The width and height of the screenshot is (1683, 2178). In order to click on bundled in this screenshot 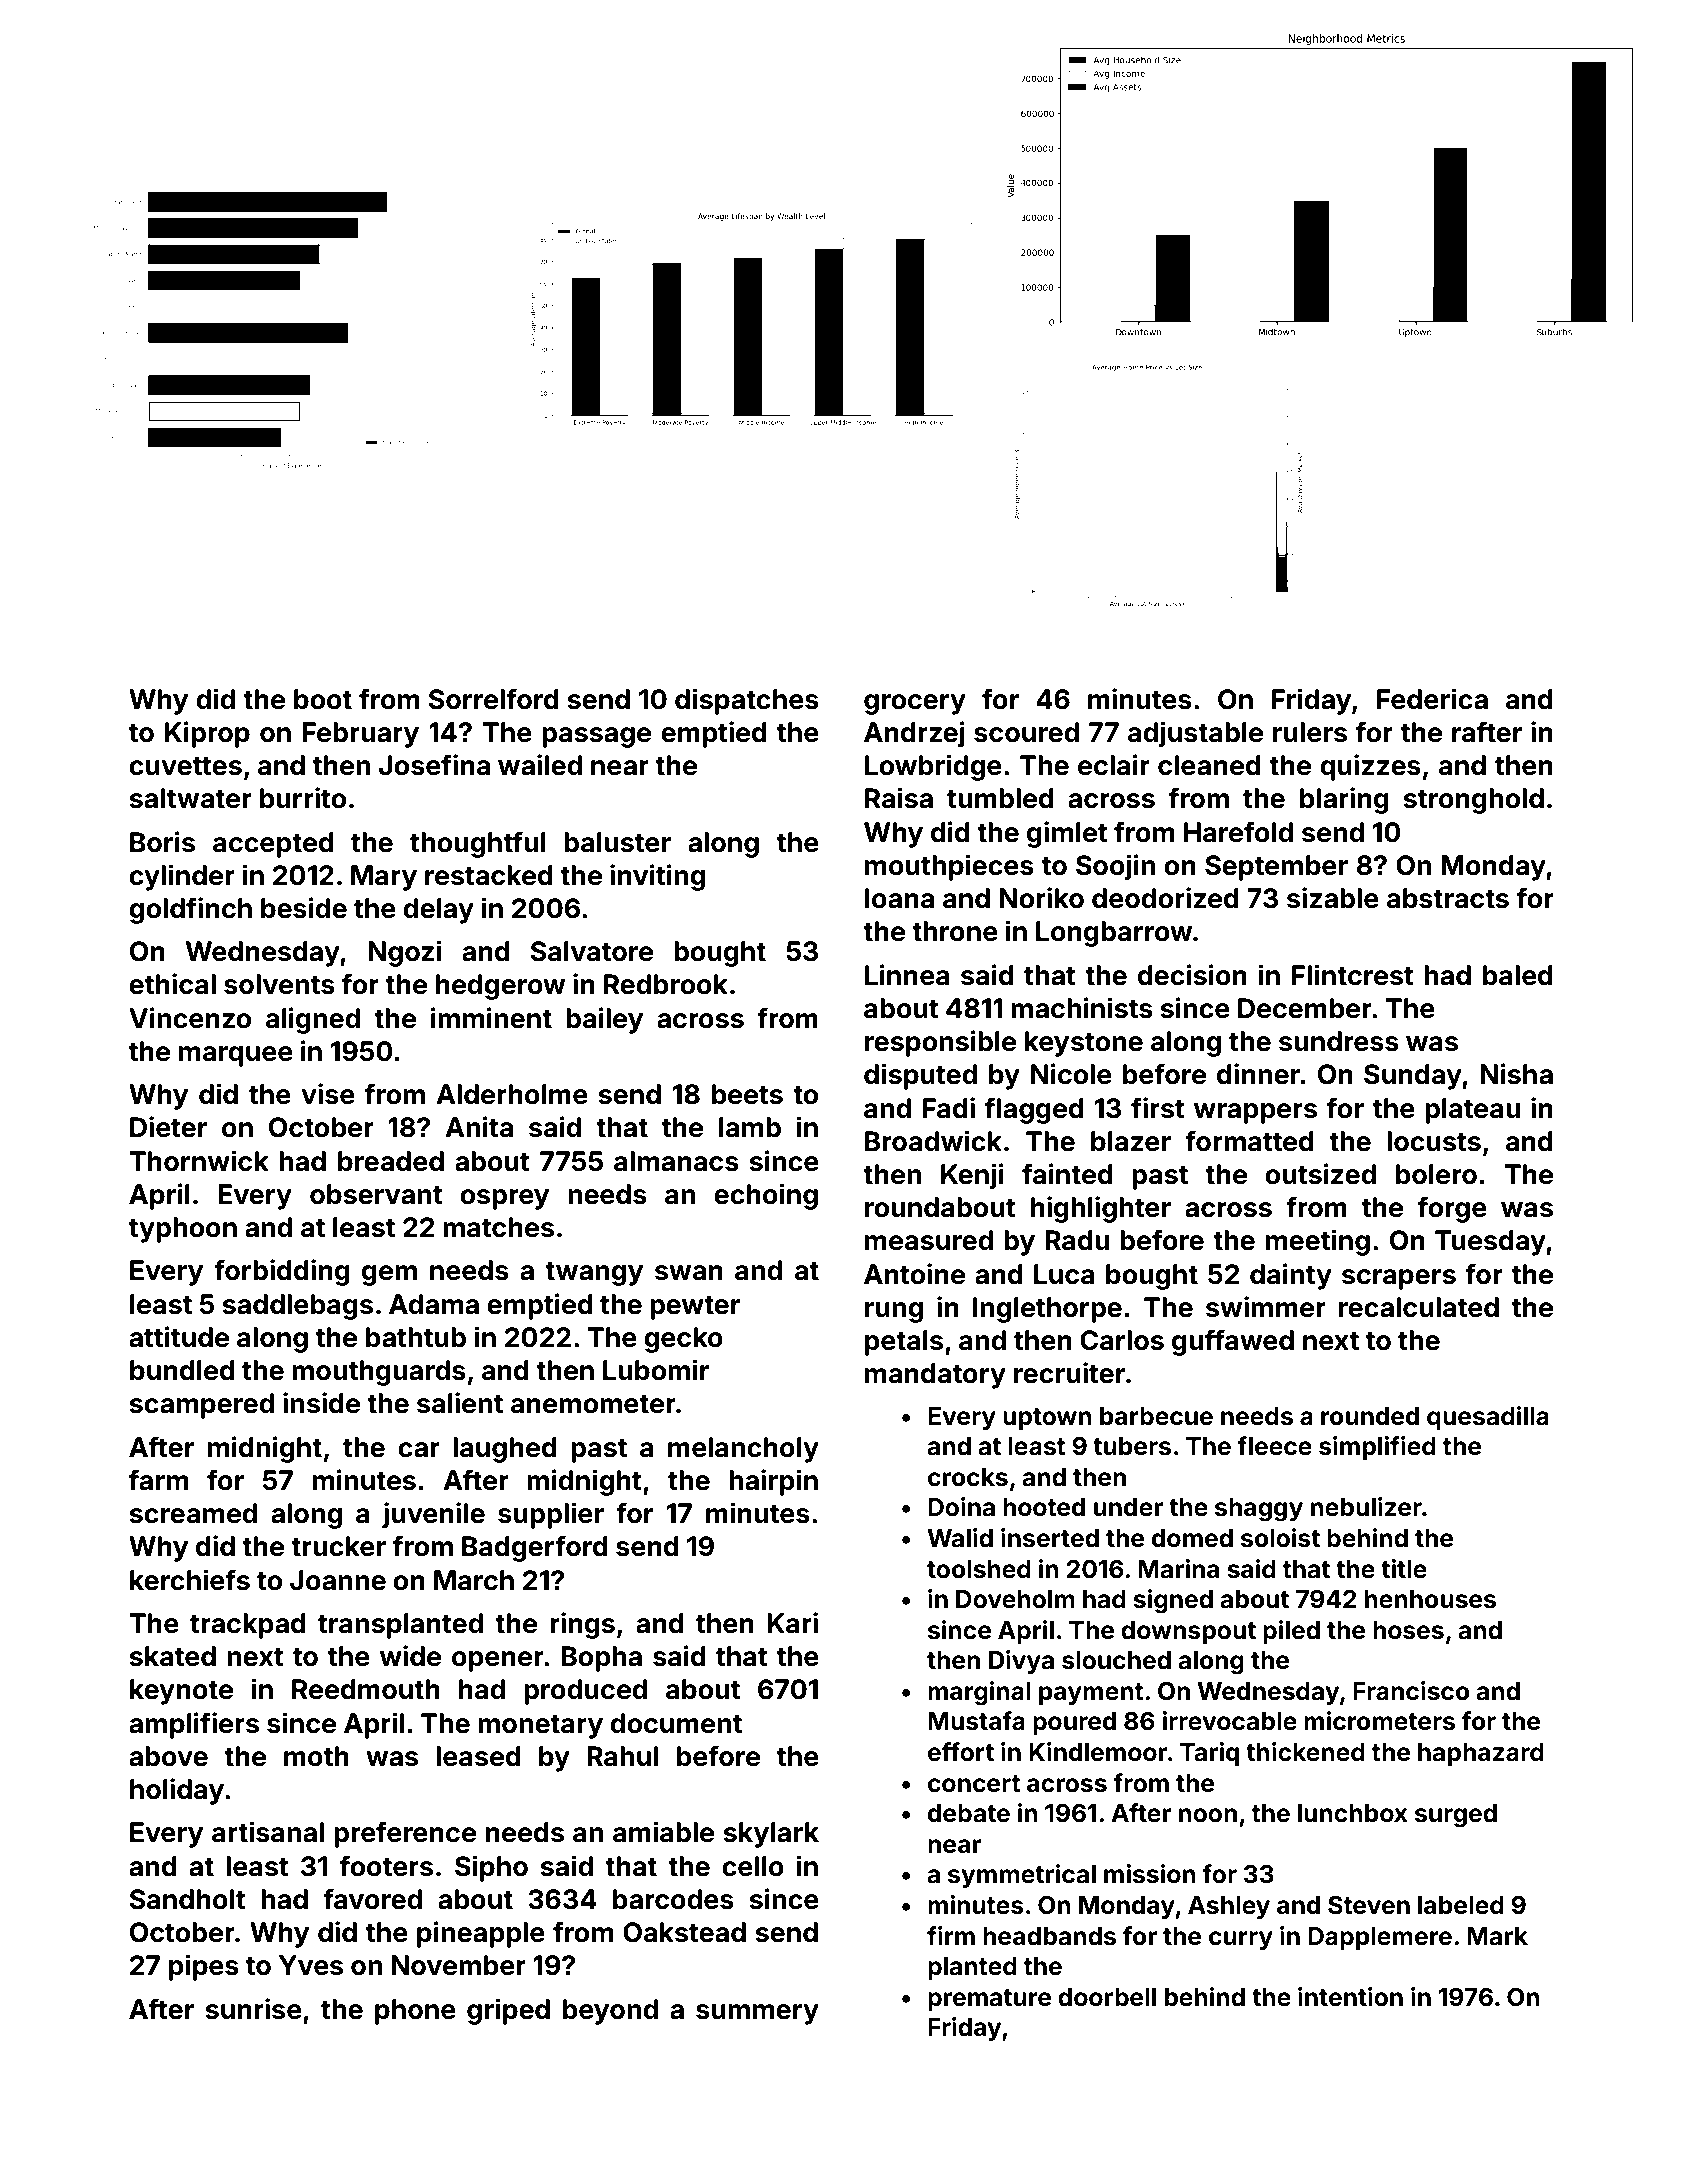, I will do `click(182, 1370)`.
